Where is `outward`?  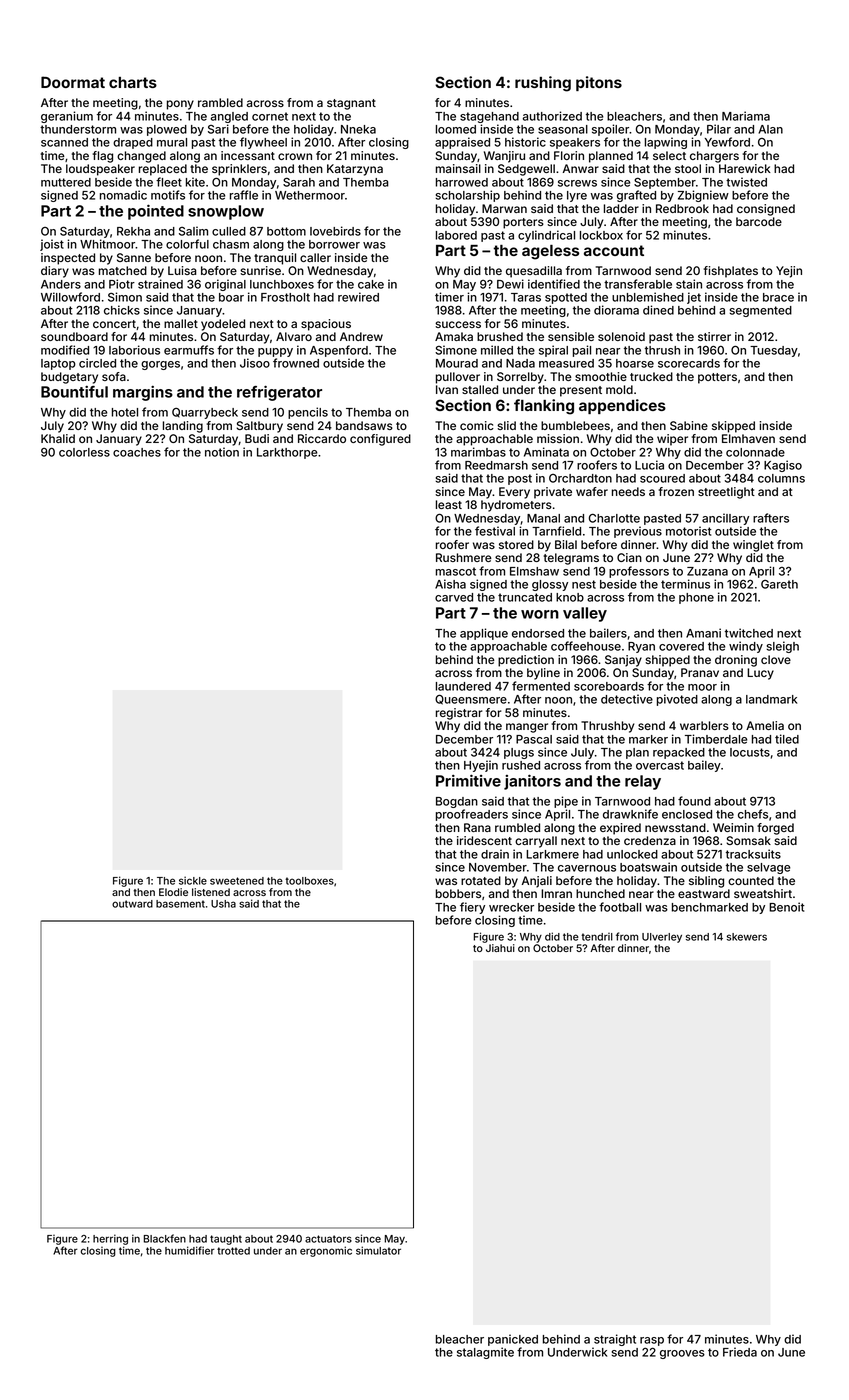 outward is located at coordinates (132, 904).
